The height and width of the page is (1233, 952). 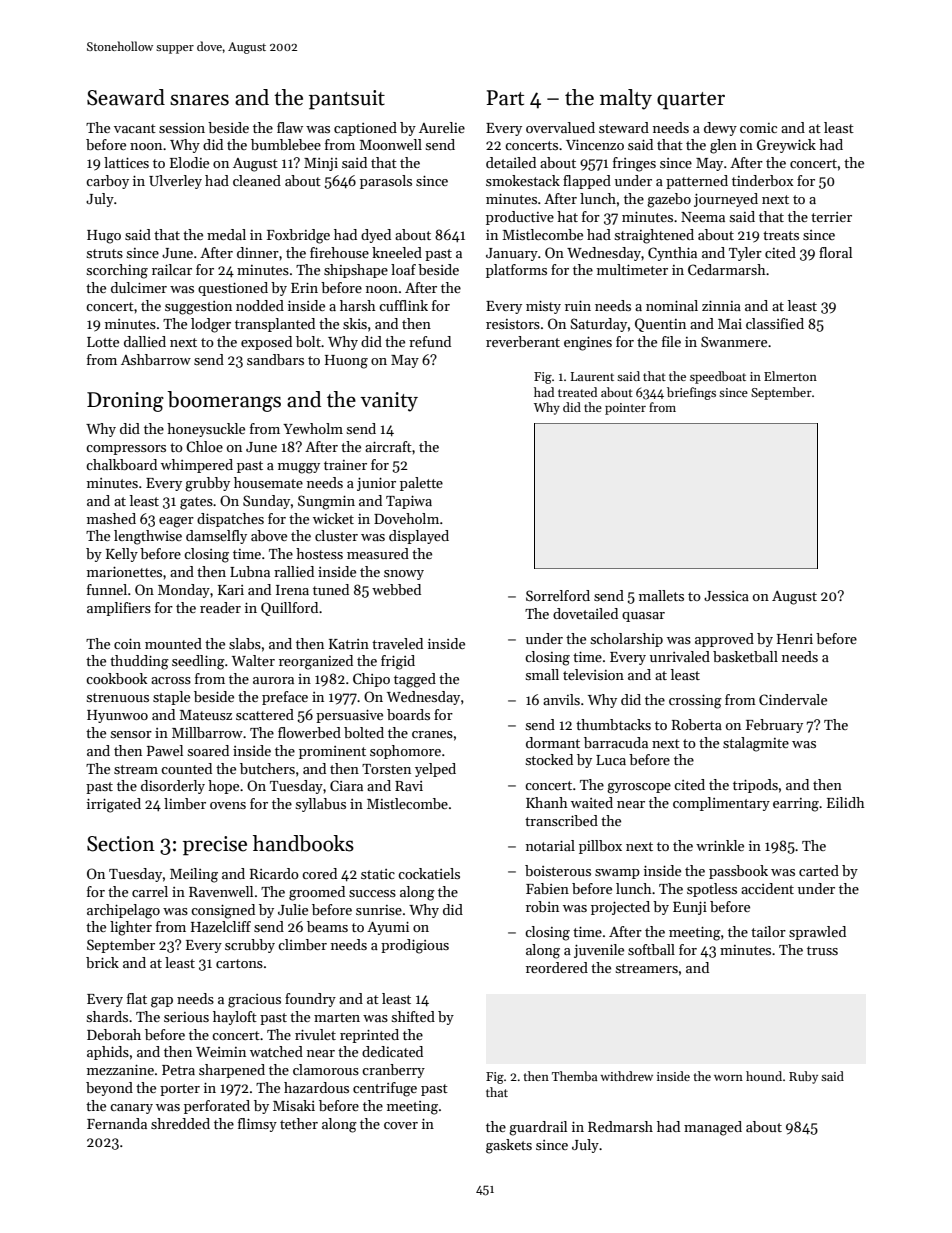 What do you see at coordinates (386, 182) in the page?
I see `parasols` at bounding box center [386, 182].
